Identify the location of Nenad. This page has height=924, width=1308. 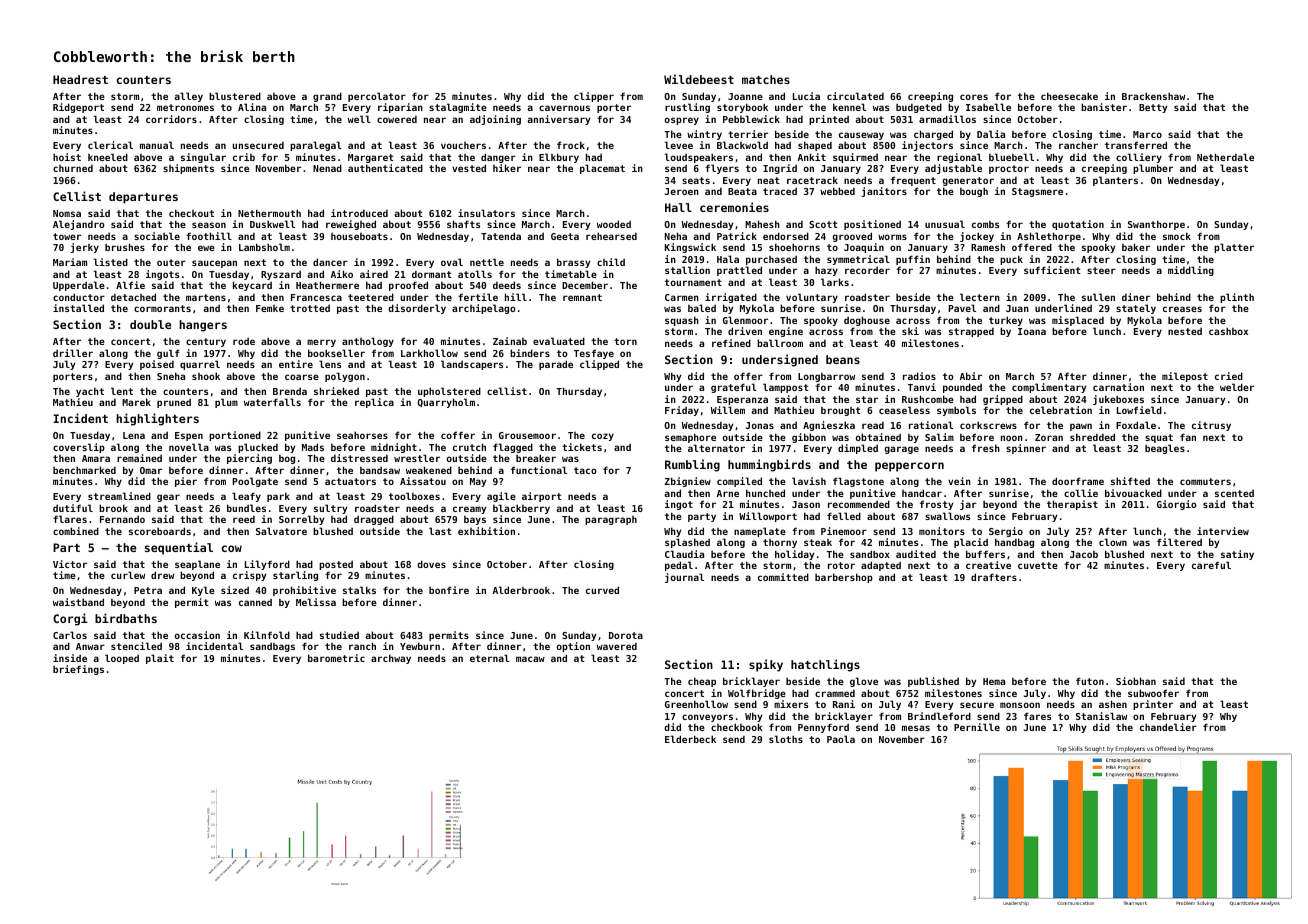
(327, 168).
